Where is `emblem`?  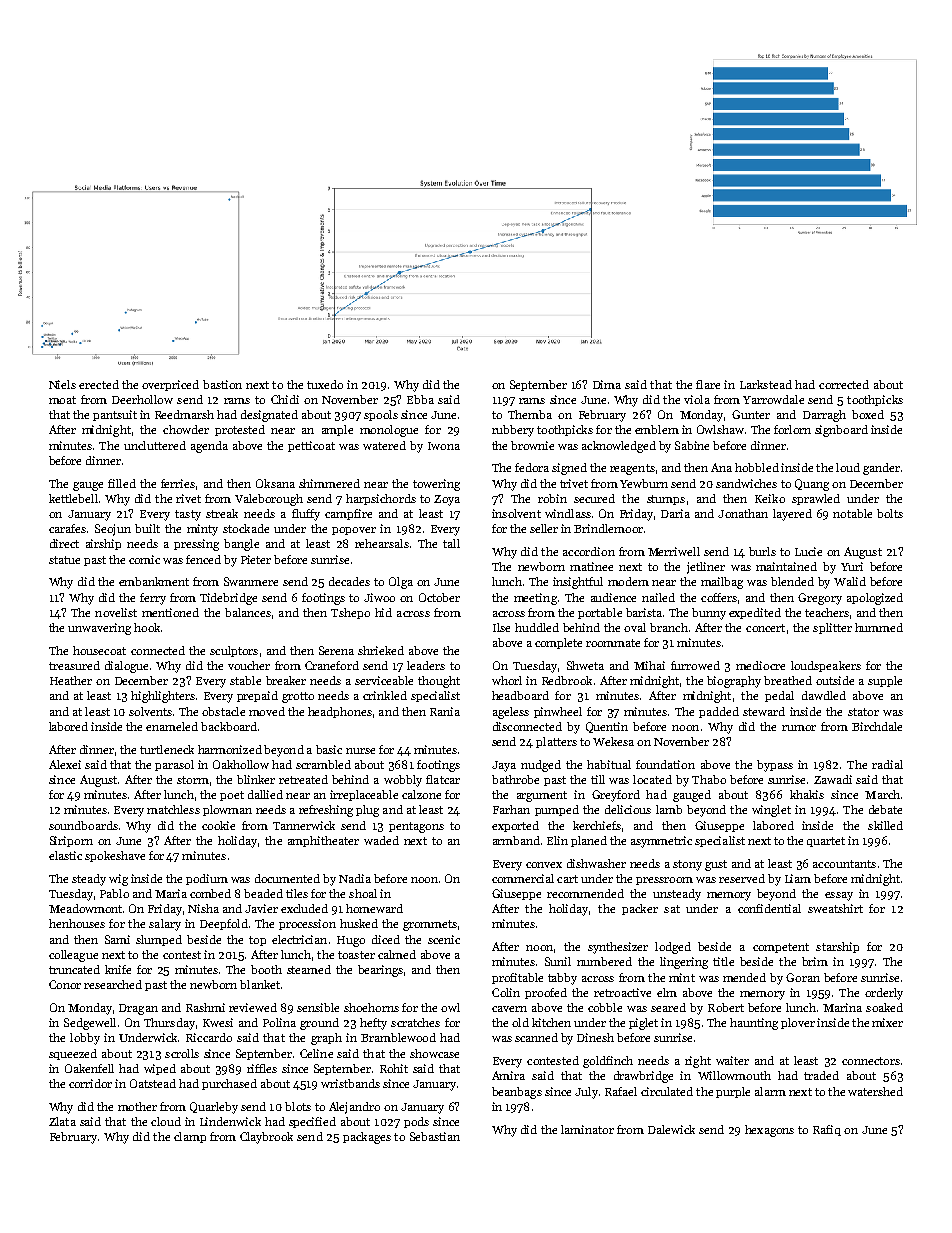 emblem is located at coordinates (657, 429).
